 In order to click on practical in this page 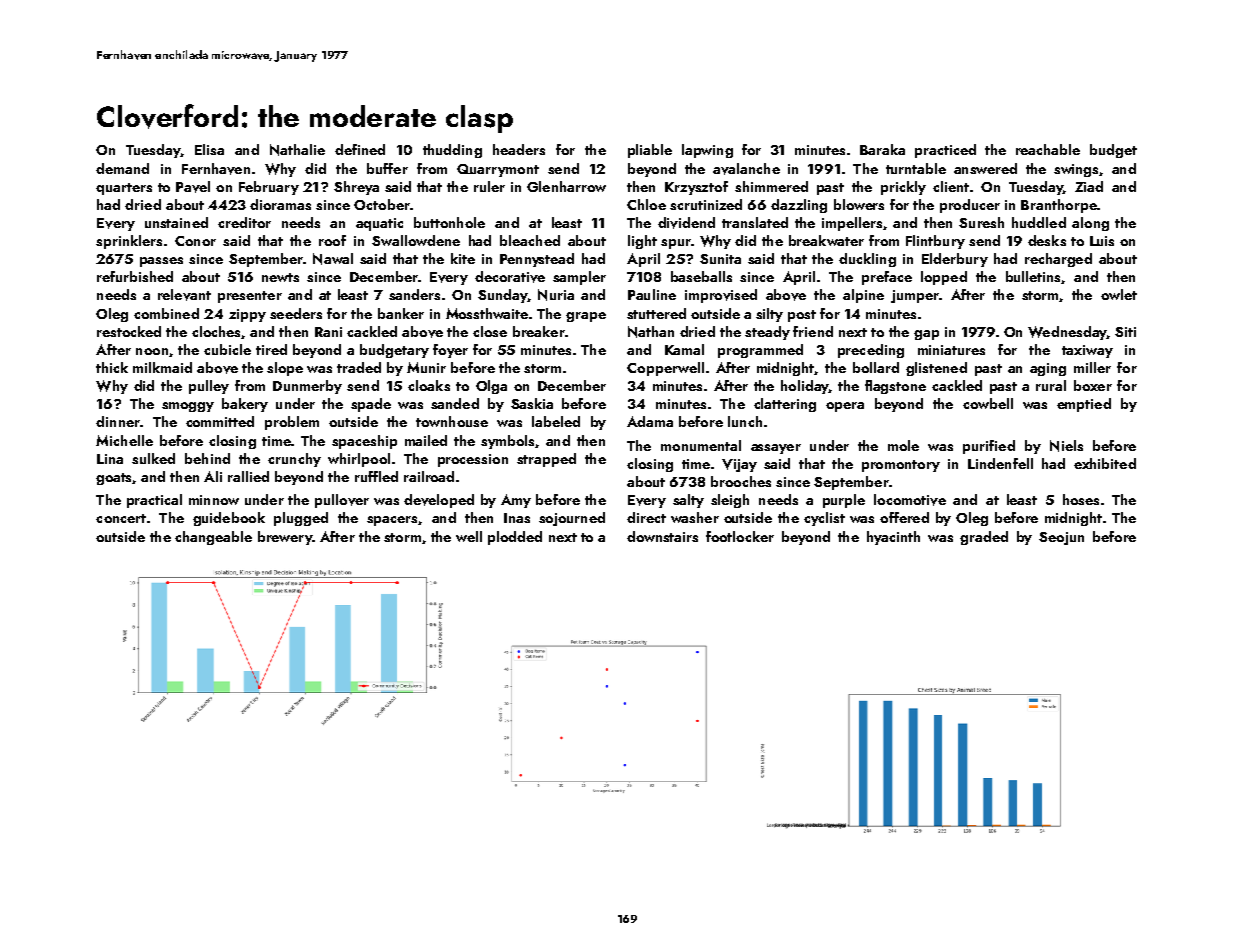, I will do `click(154, 501)`.
